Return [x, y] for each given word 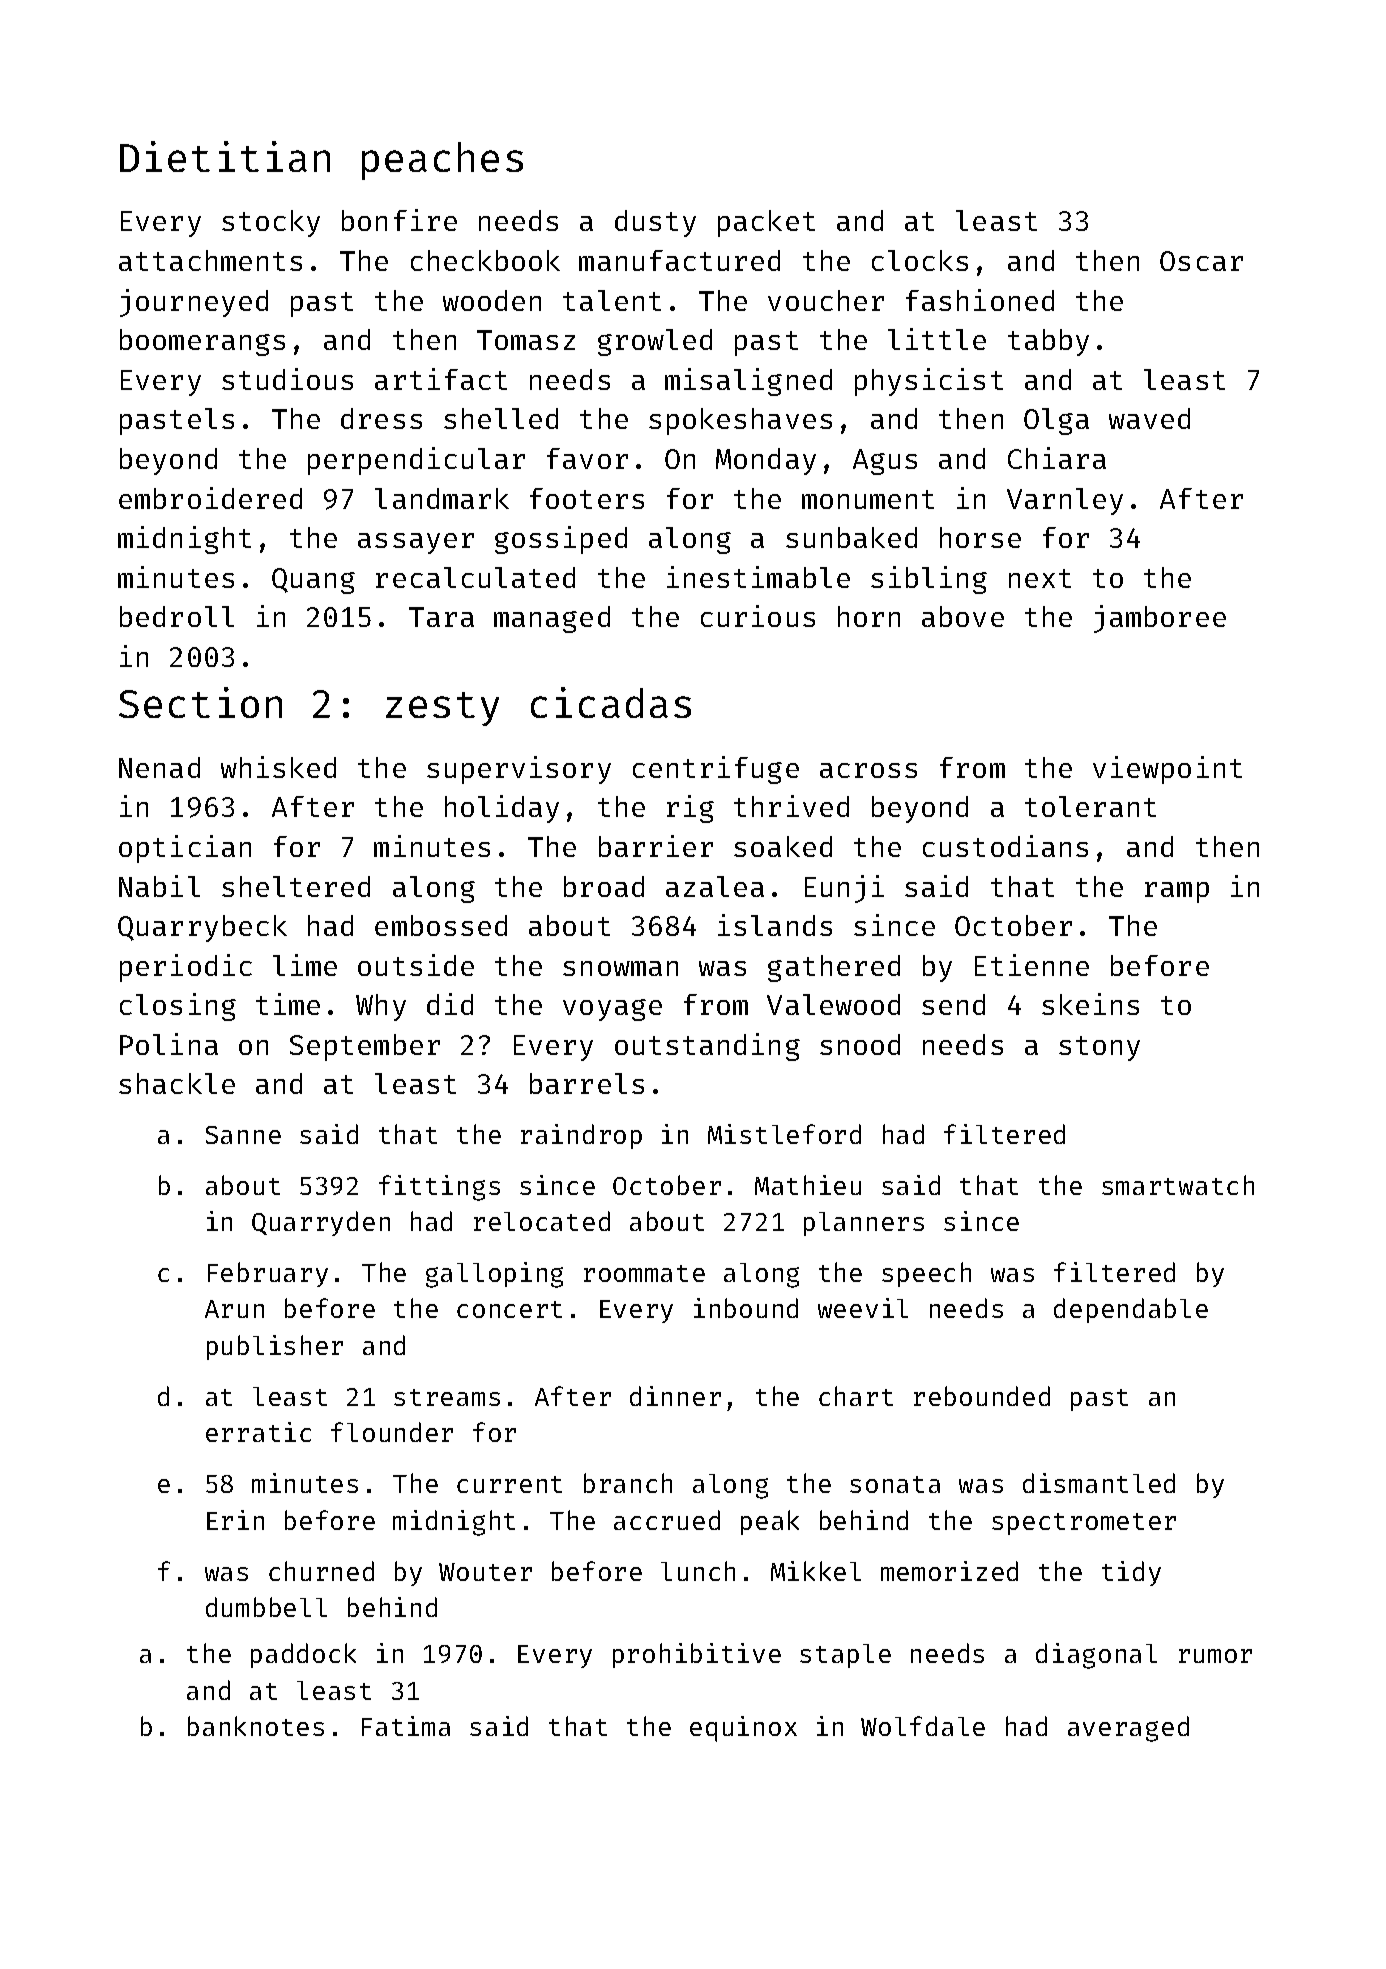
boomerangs [202, 342]
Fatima [406, 1726]
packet [766, 223]
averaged [1128, 1729]
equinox [743, 1729]
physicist [929, 382]
